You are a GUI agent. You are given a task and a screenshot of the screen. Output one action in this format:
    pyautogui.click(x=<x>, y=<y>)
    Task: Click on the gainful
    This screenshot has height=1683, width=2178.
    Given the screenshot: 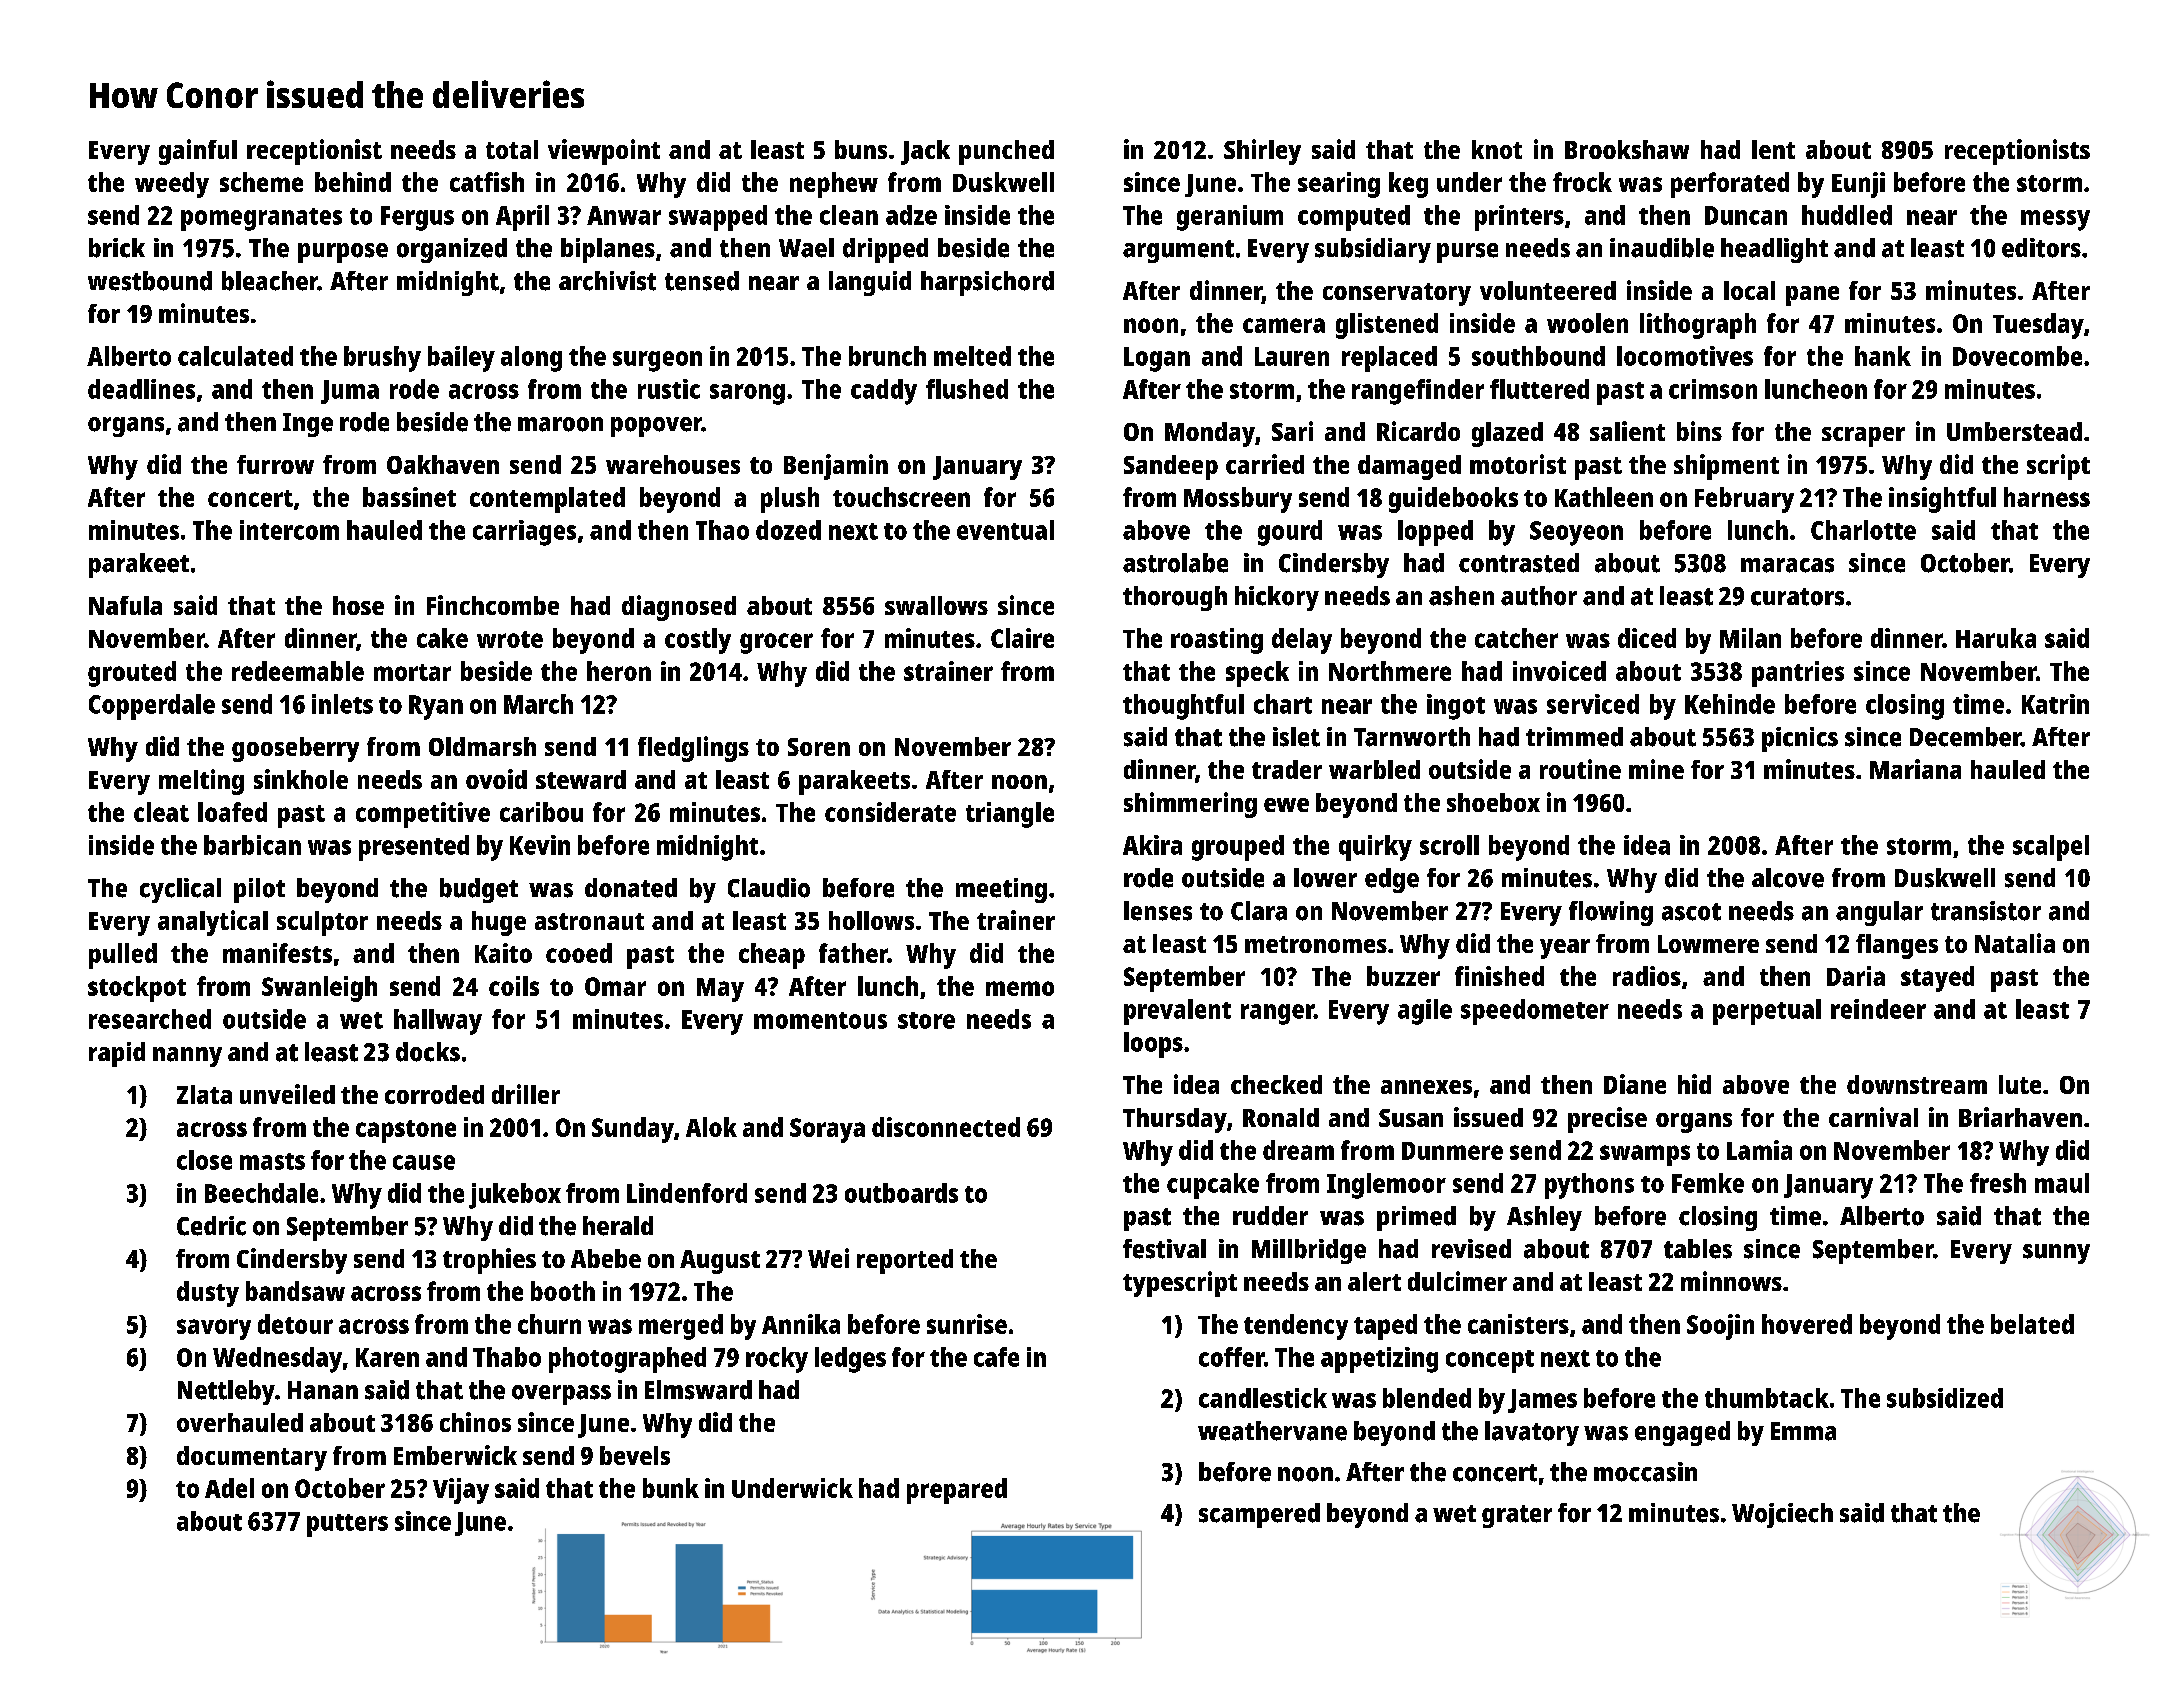 What is the action you would take?
    pyautogui.click(x=198, y=152)
